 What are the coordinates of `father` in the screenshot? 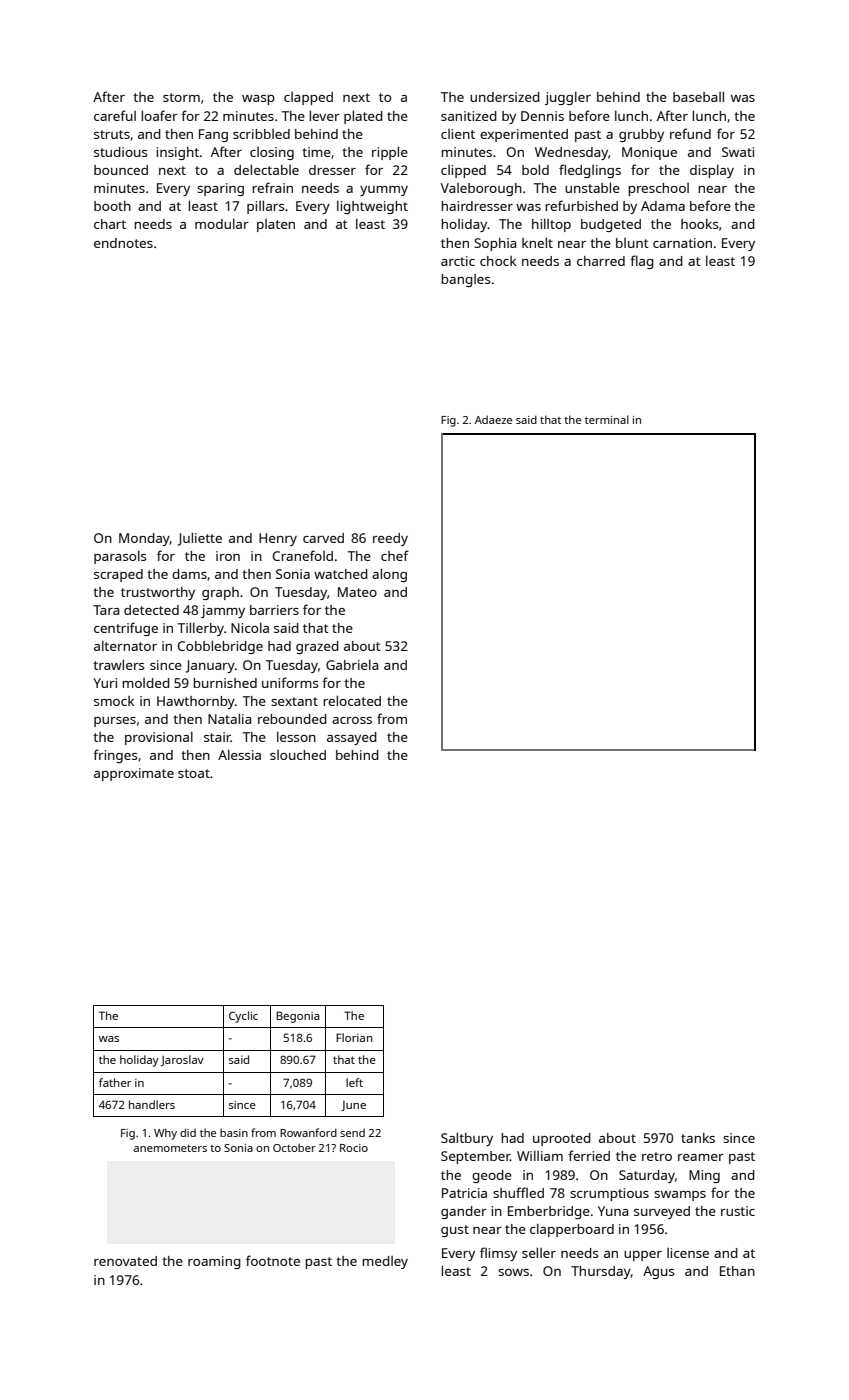 It's located at (115, 1082).
